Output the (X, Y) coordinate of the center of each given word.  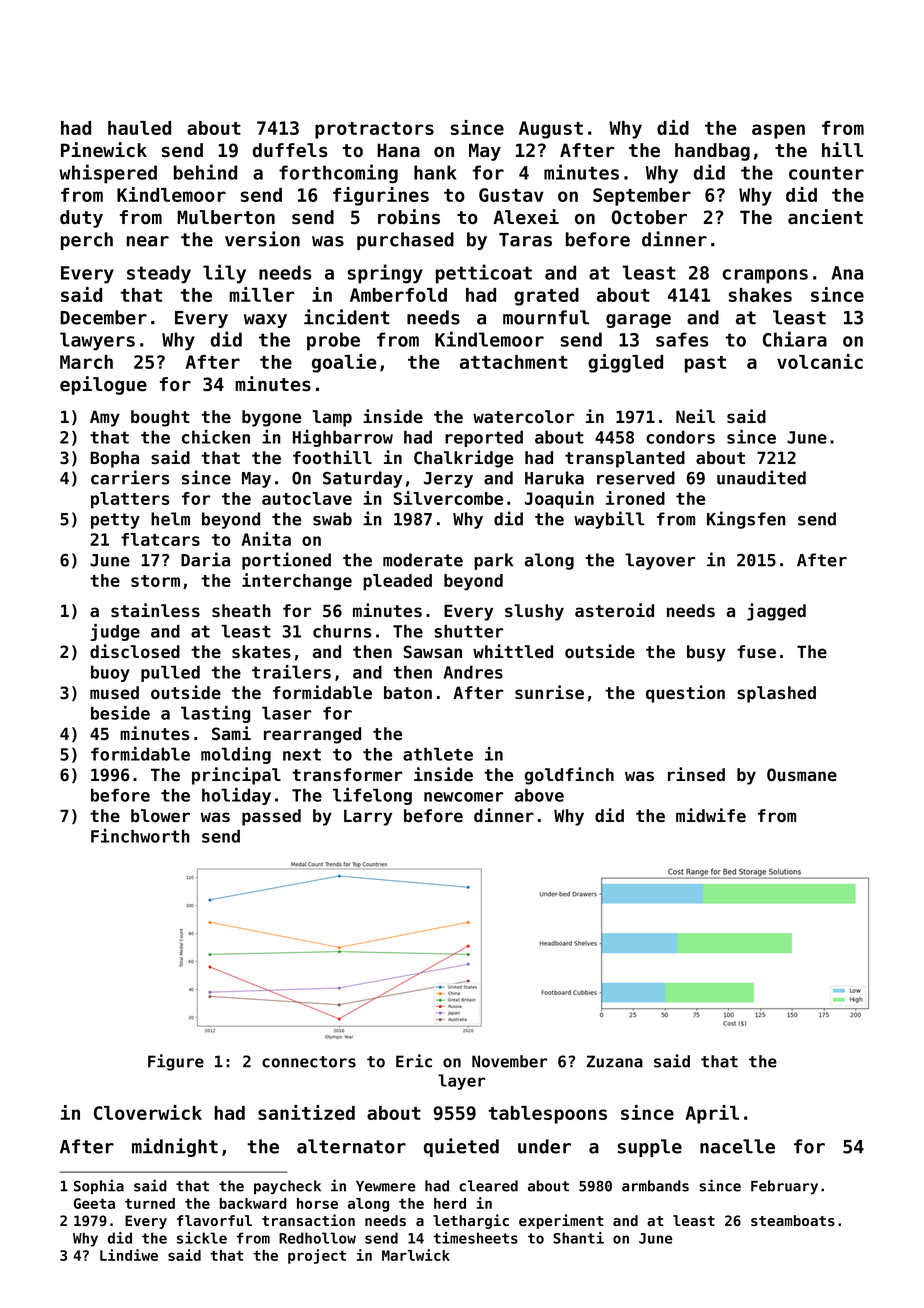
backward (253, 1203)
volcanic (820, 361)
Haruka (554, 478)
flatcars (160, 539)
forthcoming (338, 174)
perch (87, 241)
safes (682, 339)
